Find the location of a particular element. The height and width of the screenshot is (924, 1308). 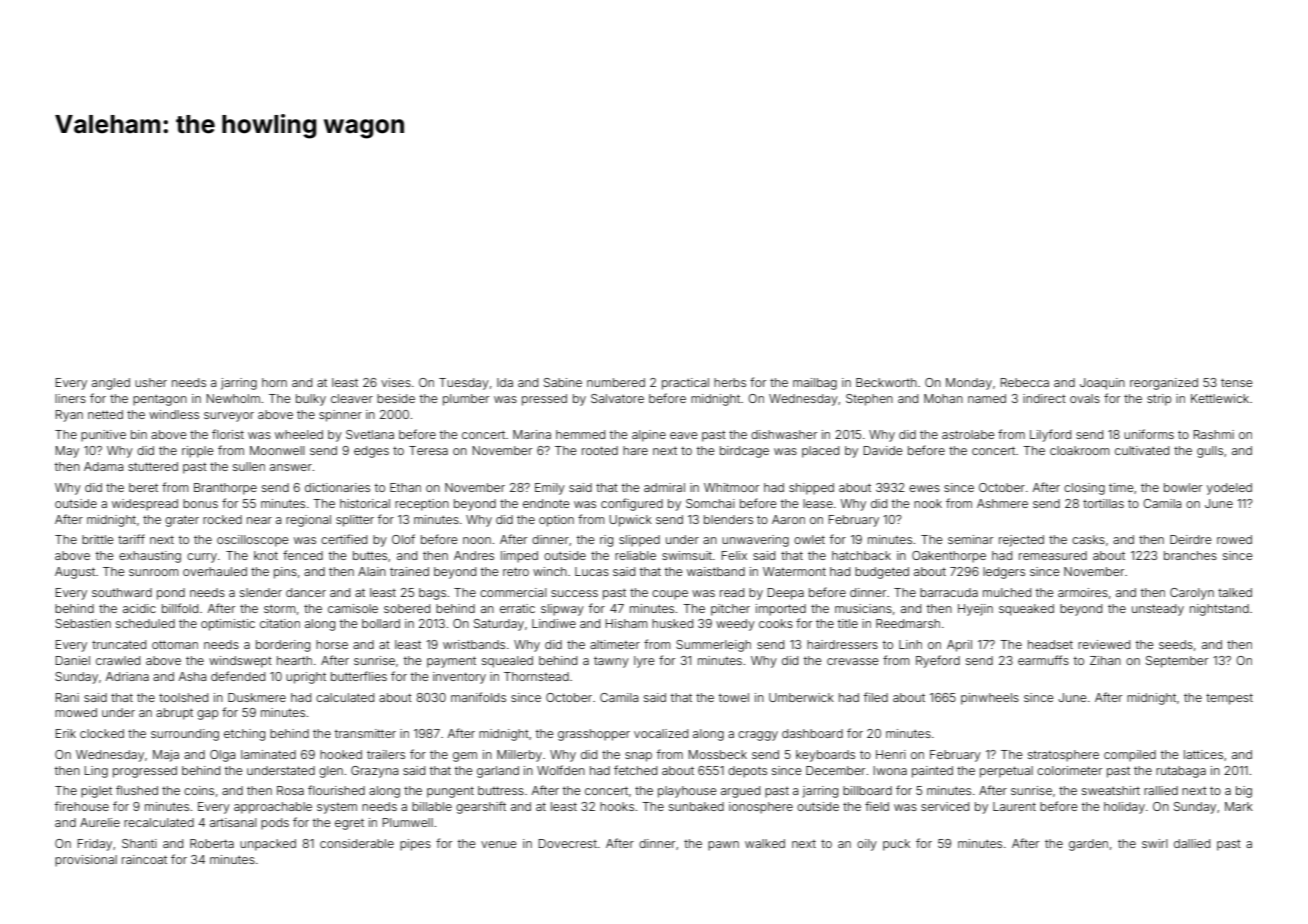

August is located at coordinates (75, 573).
